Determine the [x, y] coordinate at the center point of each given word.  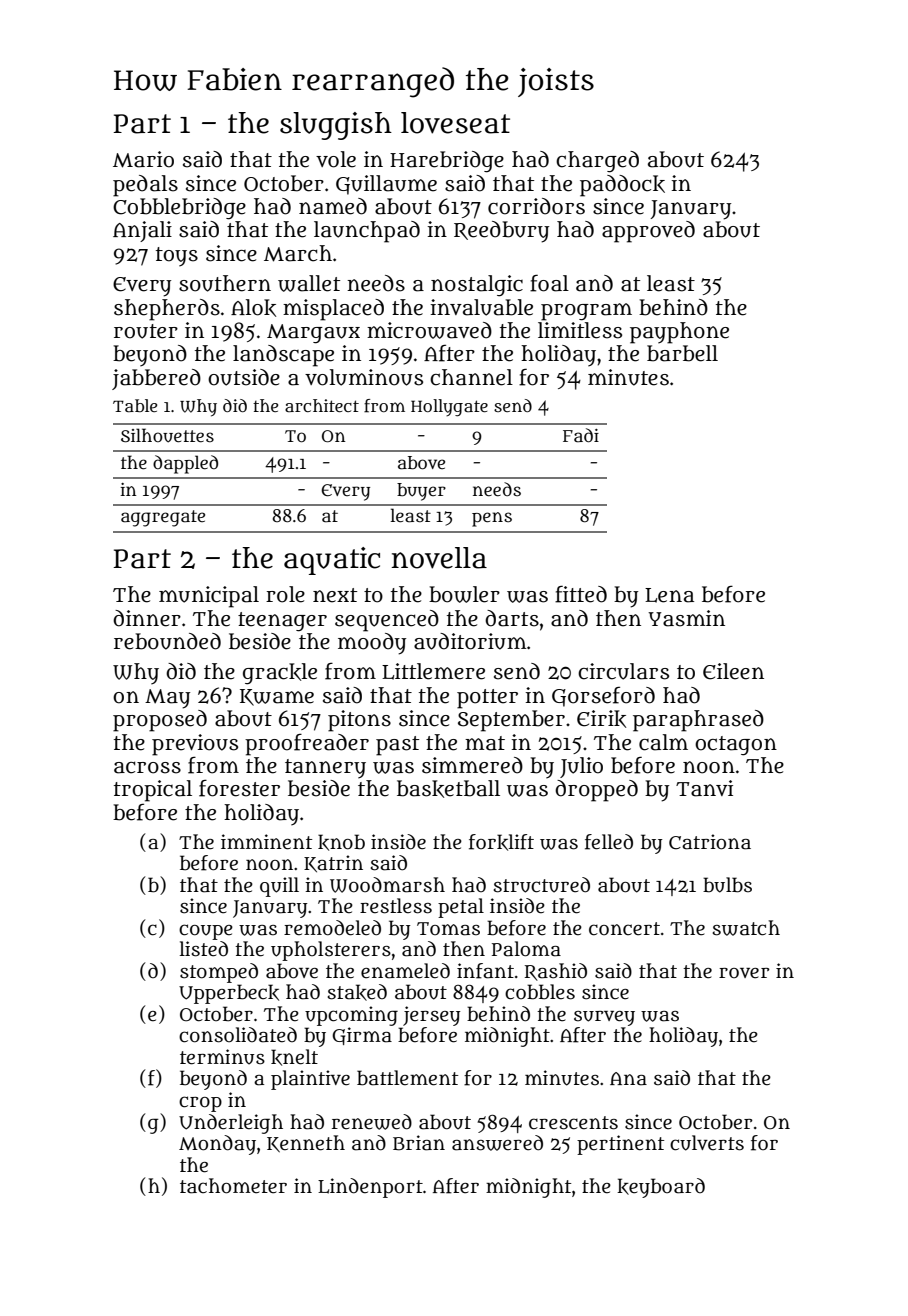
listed [204, 949]
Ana [628, 1079]
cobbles [540, 992]
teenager [282, 622]
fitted [581, 594]
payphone [679, 333]
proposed [160, 721]
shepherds [167, 310]
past [397, 746]
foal [549, 283]
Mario [143, 159]
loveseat [455, 123]
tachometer [233, 1186]
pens [492, 519]
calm [663, 742]
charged [597, 162]
